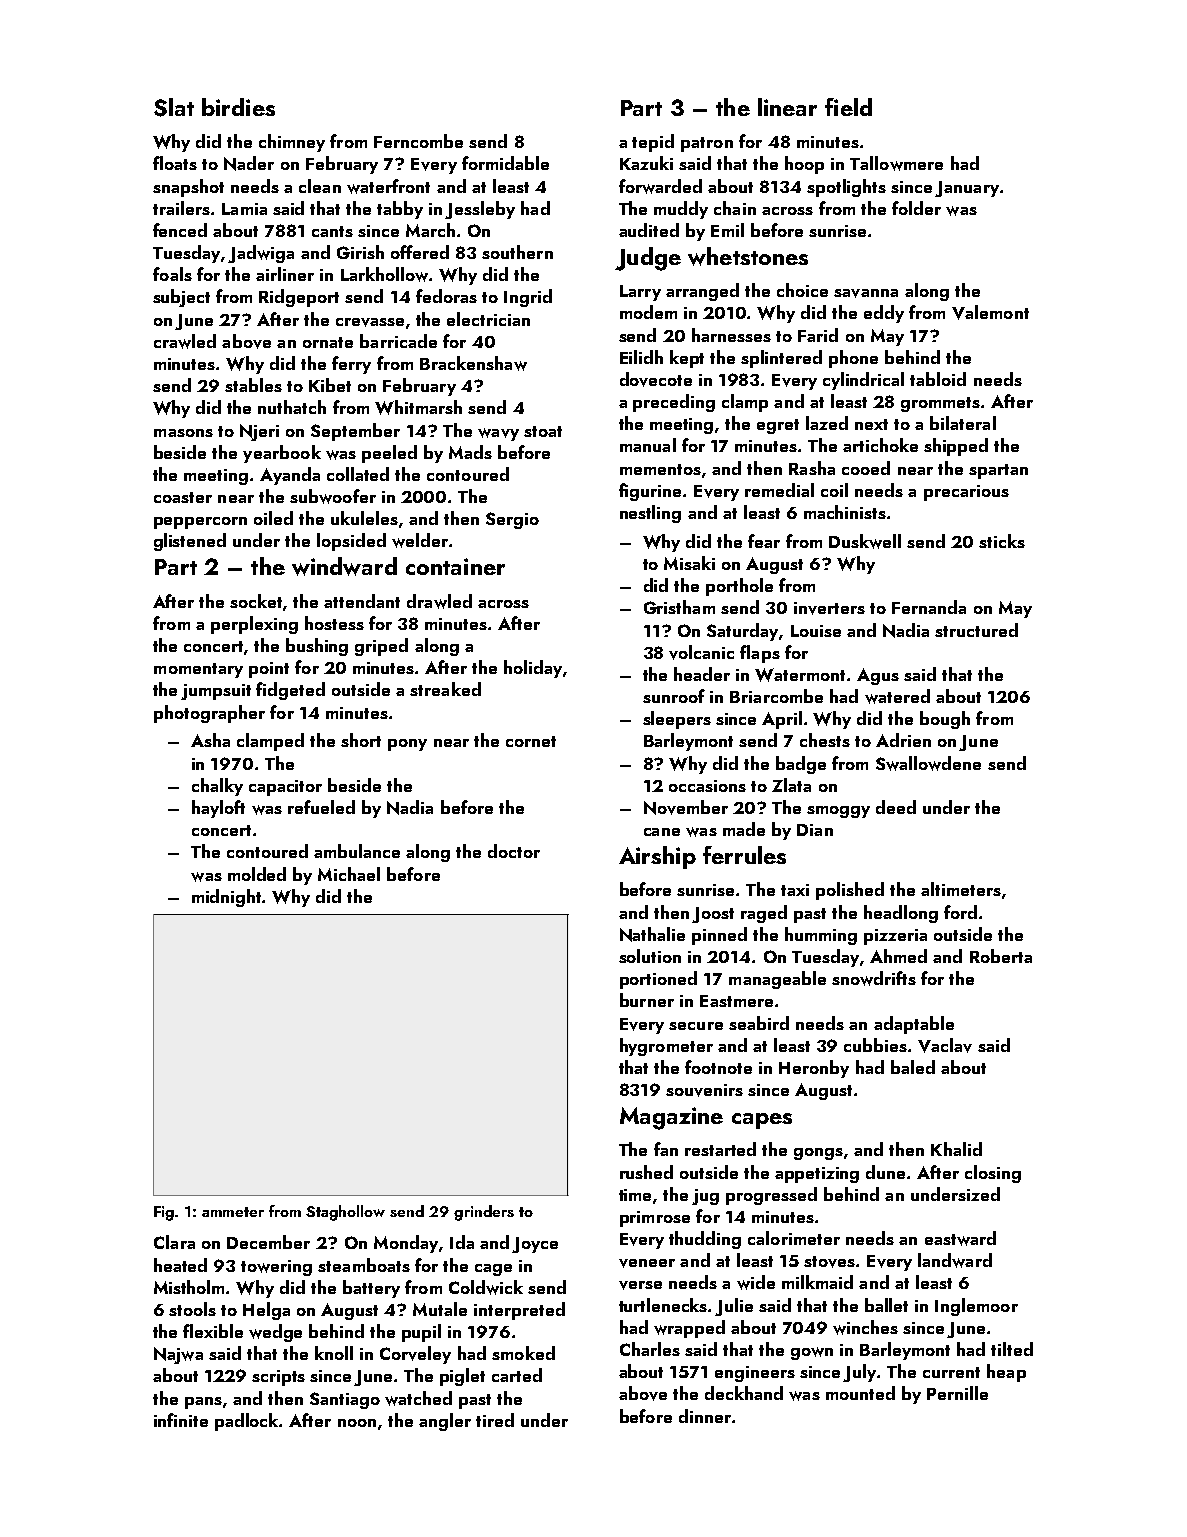 This document has height=1537, width=1187. What do you see at coordinates (827, 423) in the document?
I see `lazed` at bounding box center [827, 423].
